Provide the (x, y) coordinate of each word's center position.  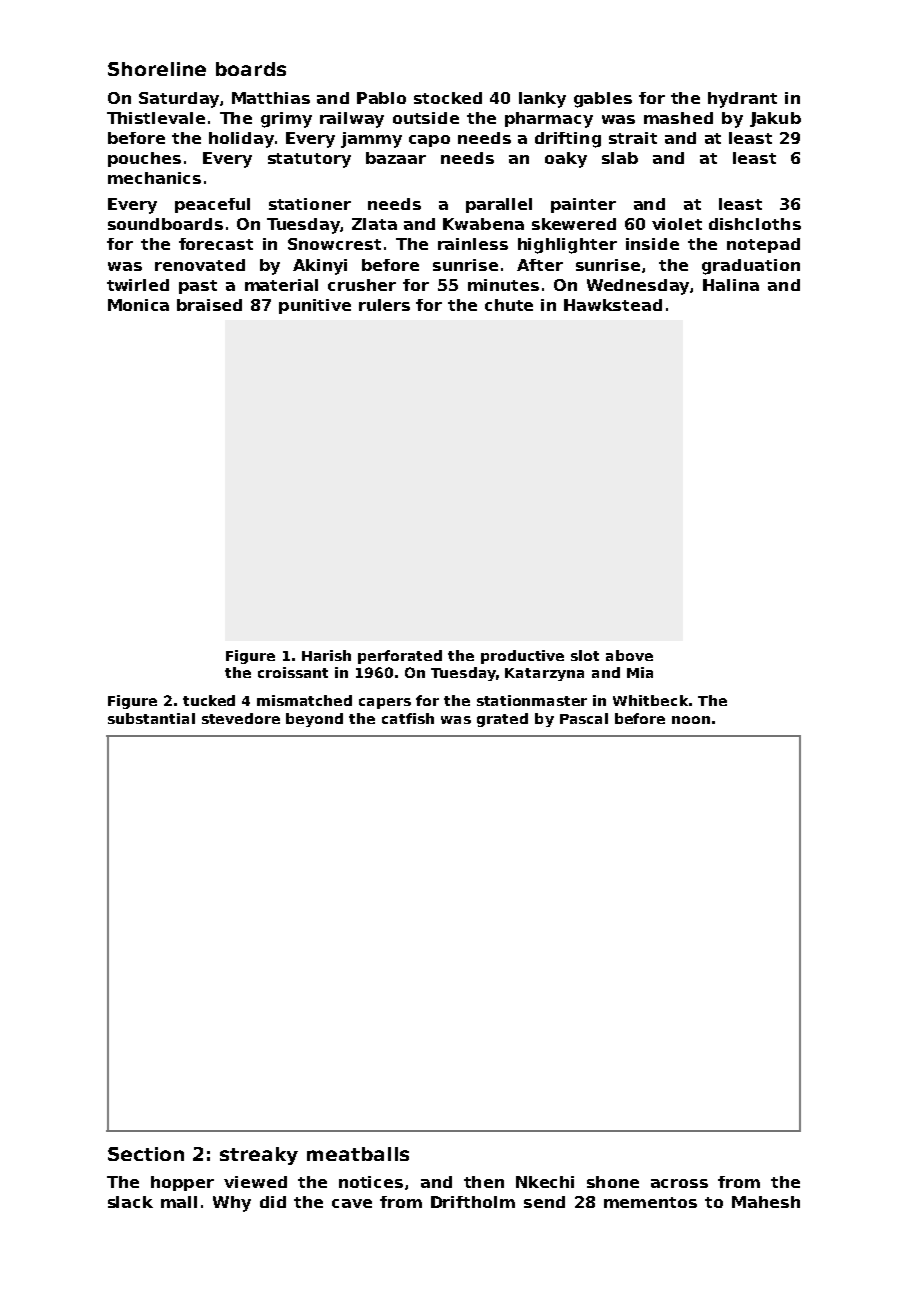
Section (146, 1154)
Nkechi (545, 1182)
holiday (241, 140)
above (629, 655)
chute (509, 305)
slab (620, 158)
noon (691, 720)
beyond (314, 720)
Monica (138, 305)
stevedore (241, 718)
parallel (499, 205)
